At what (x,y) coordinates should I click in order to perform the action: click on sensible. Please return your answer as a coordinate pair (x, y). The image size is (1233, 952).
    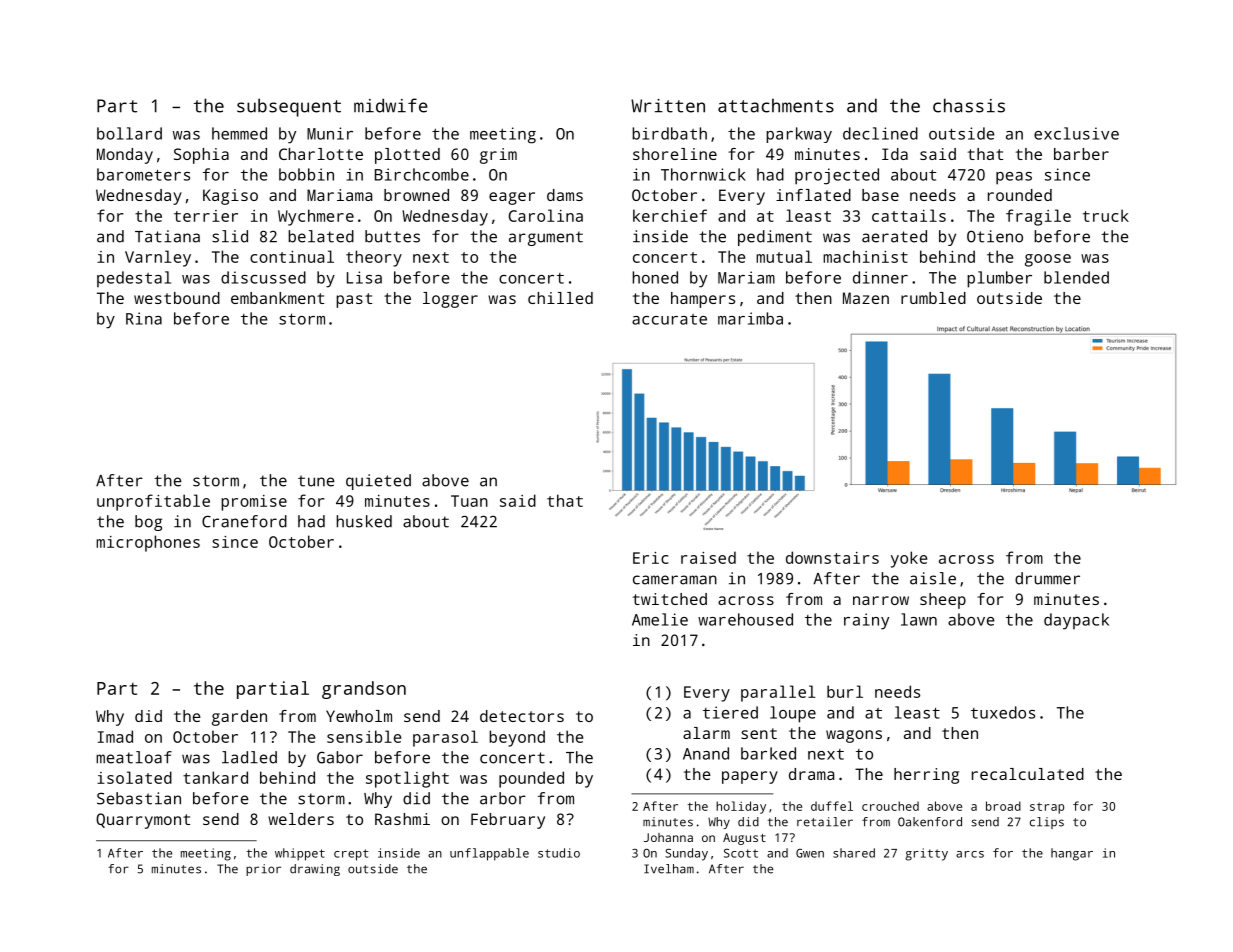
    Looking at the image, I should click on (364, 736).
